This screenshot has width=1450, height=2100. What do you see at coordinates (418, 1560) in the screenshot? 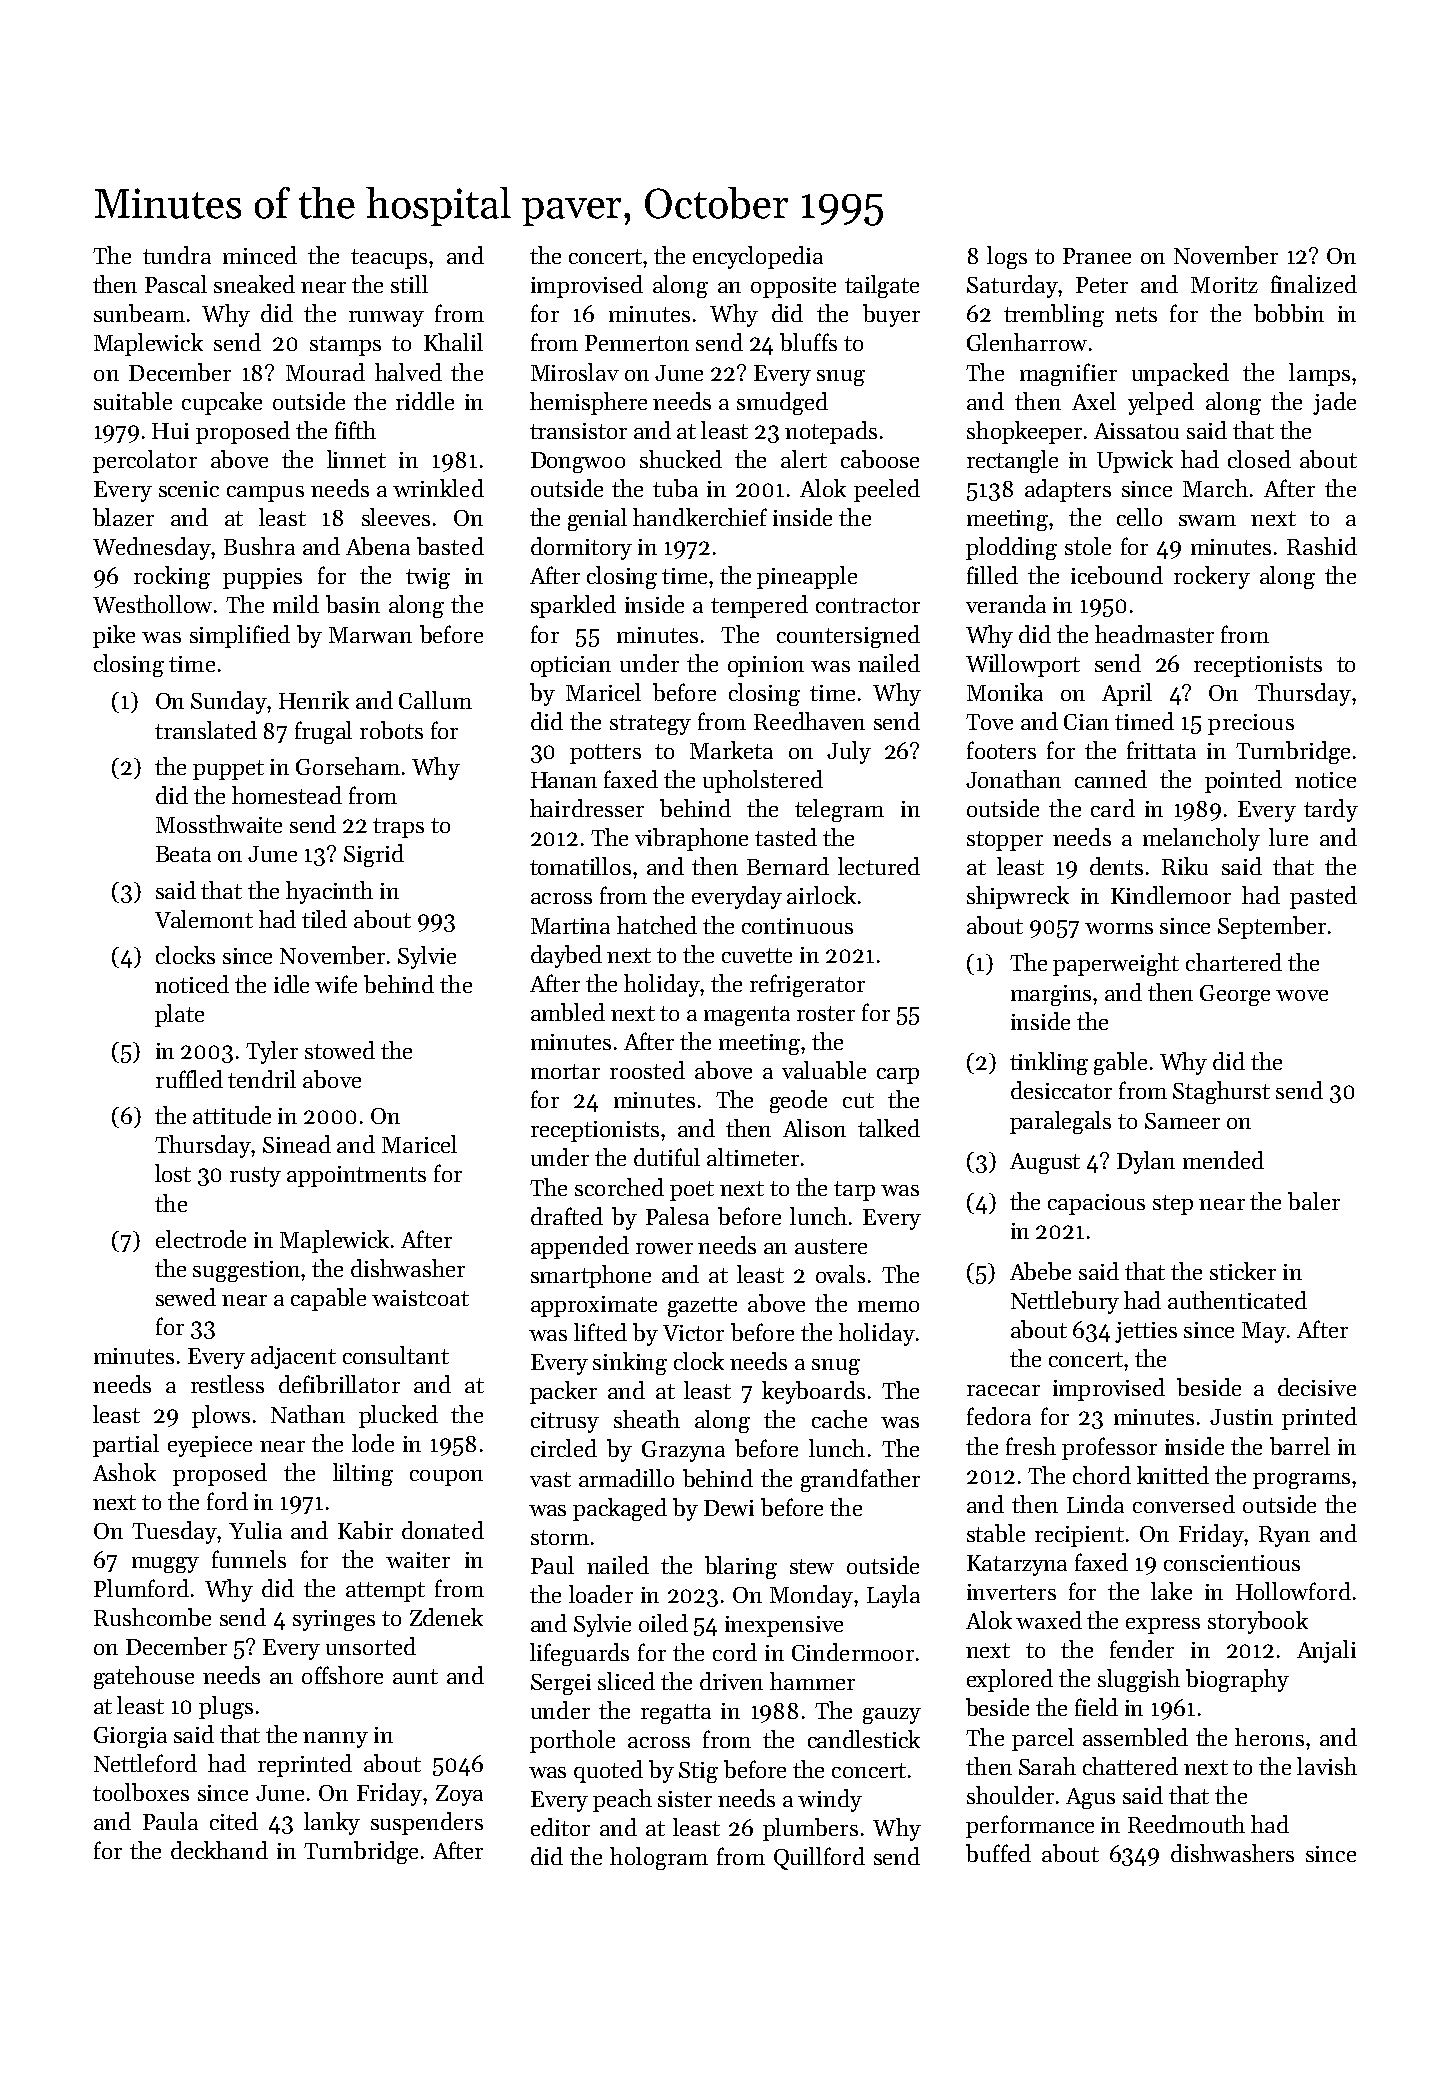
I see `waiter` at bounding box center [418, 1560].
